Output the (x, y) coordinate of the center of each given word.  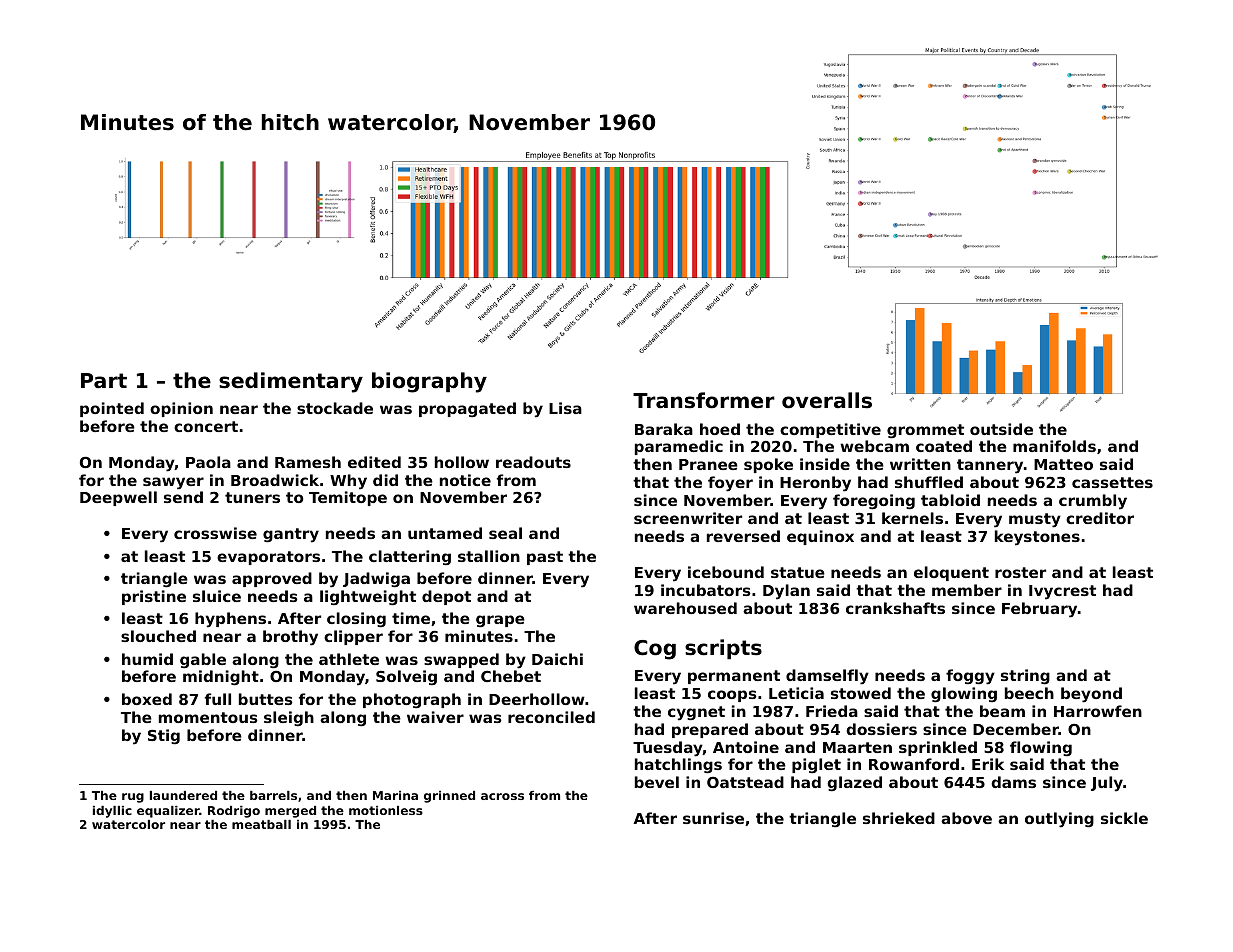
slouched (158, 636)
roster (1020, 572)
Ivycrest (1062, 592)
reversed (743, 536)
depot (446, 597)
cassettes (1112, 482)
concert (206, 426)
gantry (291, 535)
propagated (467, 409)
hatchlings (678, 766)
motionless (386, 810)
